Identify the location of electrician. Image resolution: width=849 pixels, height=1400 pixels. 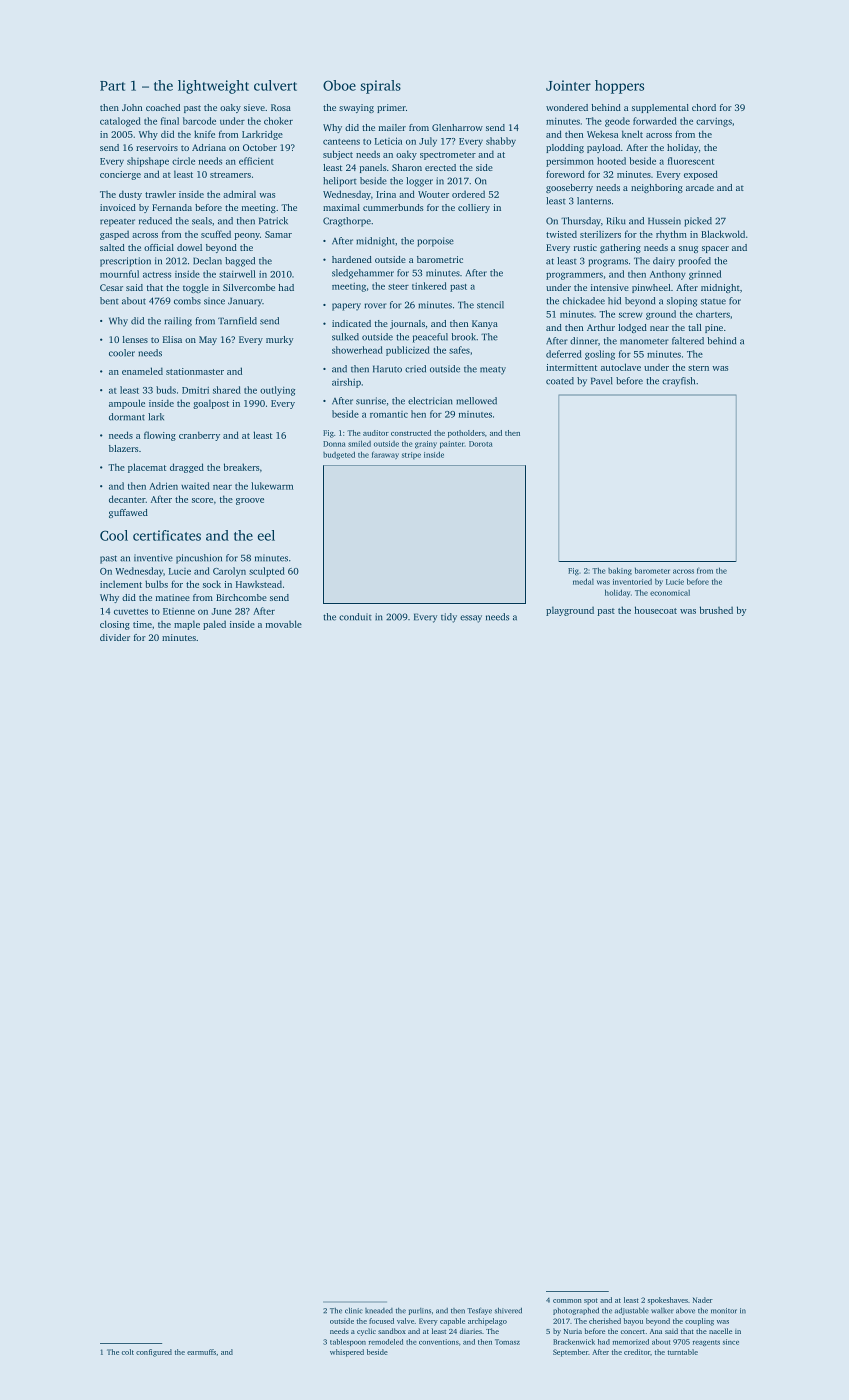
(430, 401).
